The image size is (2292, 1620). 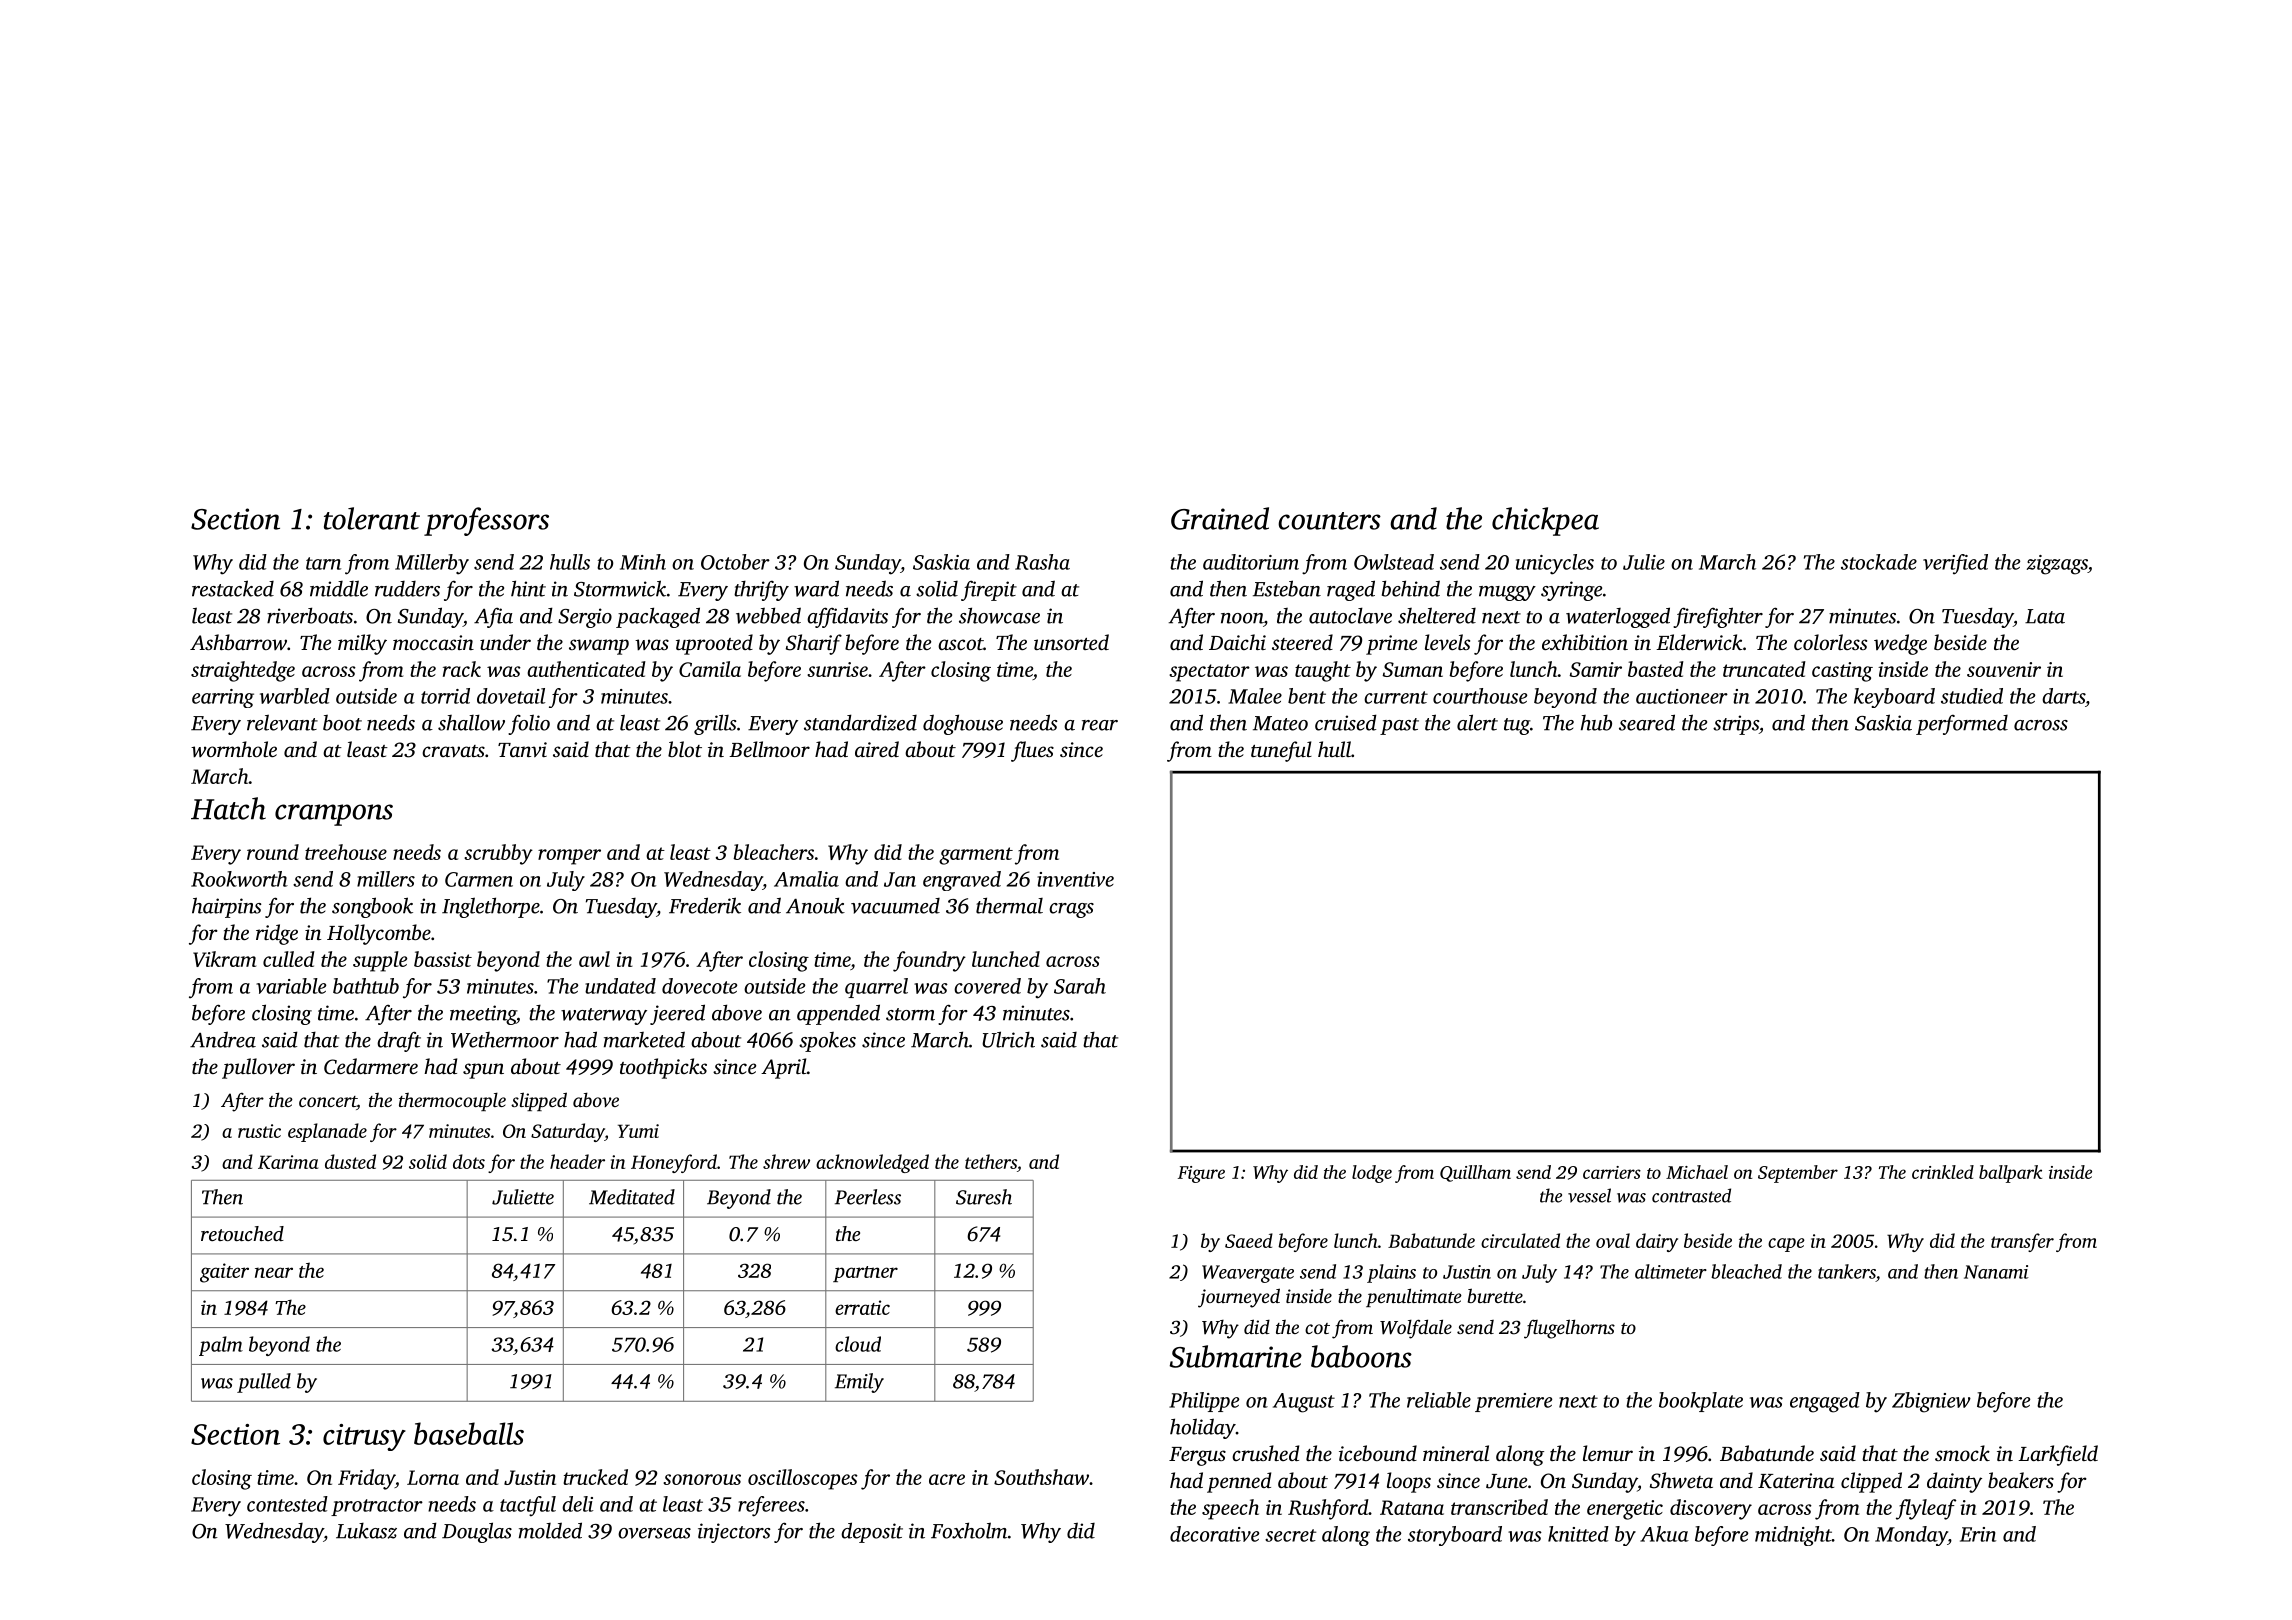 What do you see at coordinates (859, 1383) in the screenshot?
I see `Emily` at bounding box center [859, 1383].
